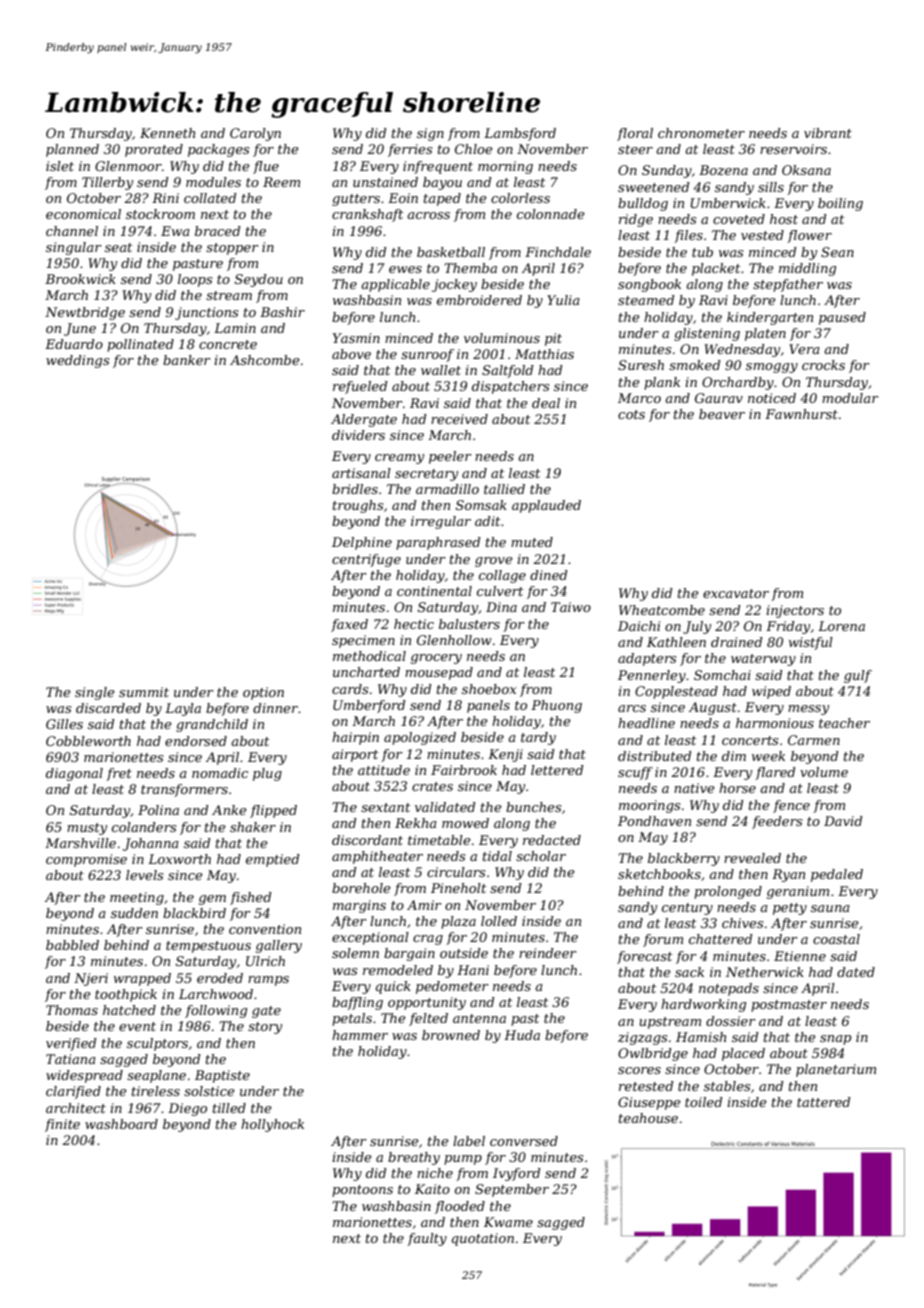  I want to click on grocery, so click(436, 659).
